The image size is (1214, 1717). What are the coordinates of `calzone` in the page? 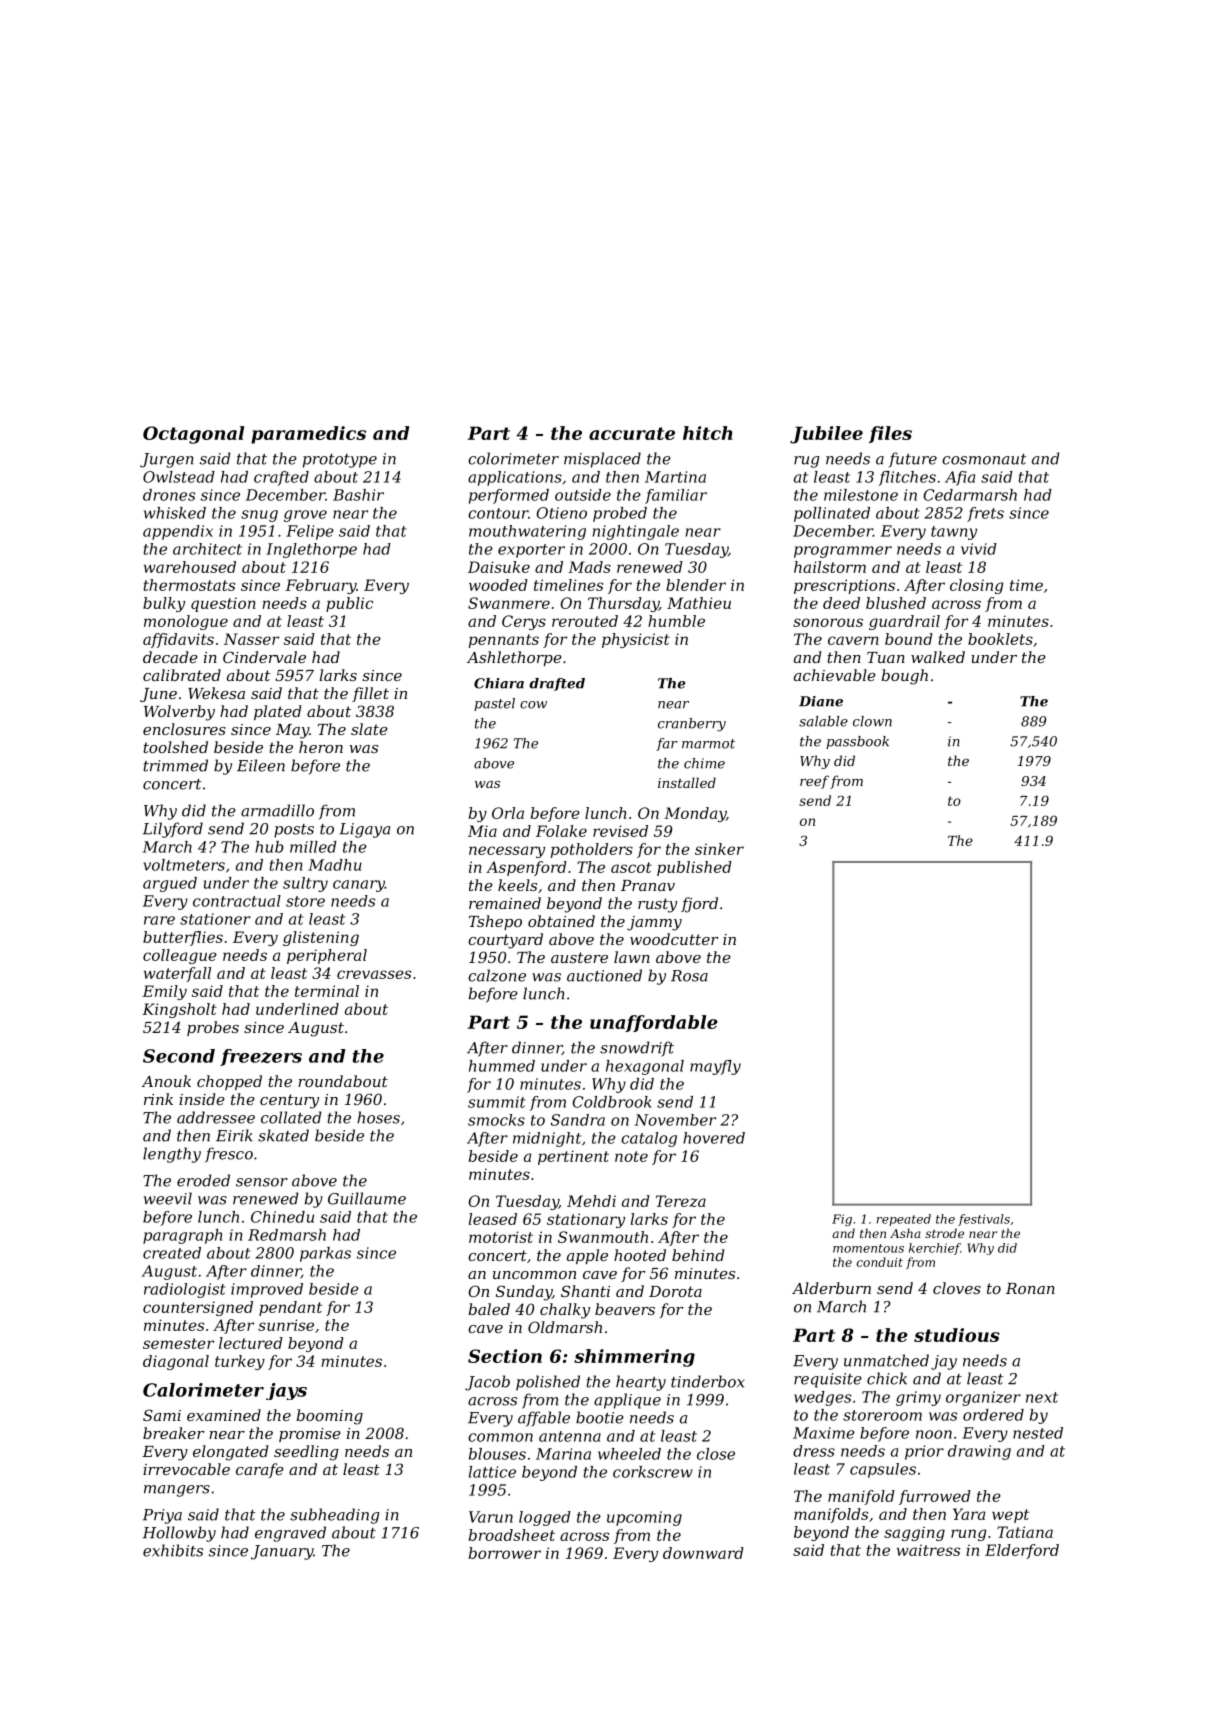 It's located at (497, 975).
